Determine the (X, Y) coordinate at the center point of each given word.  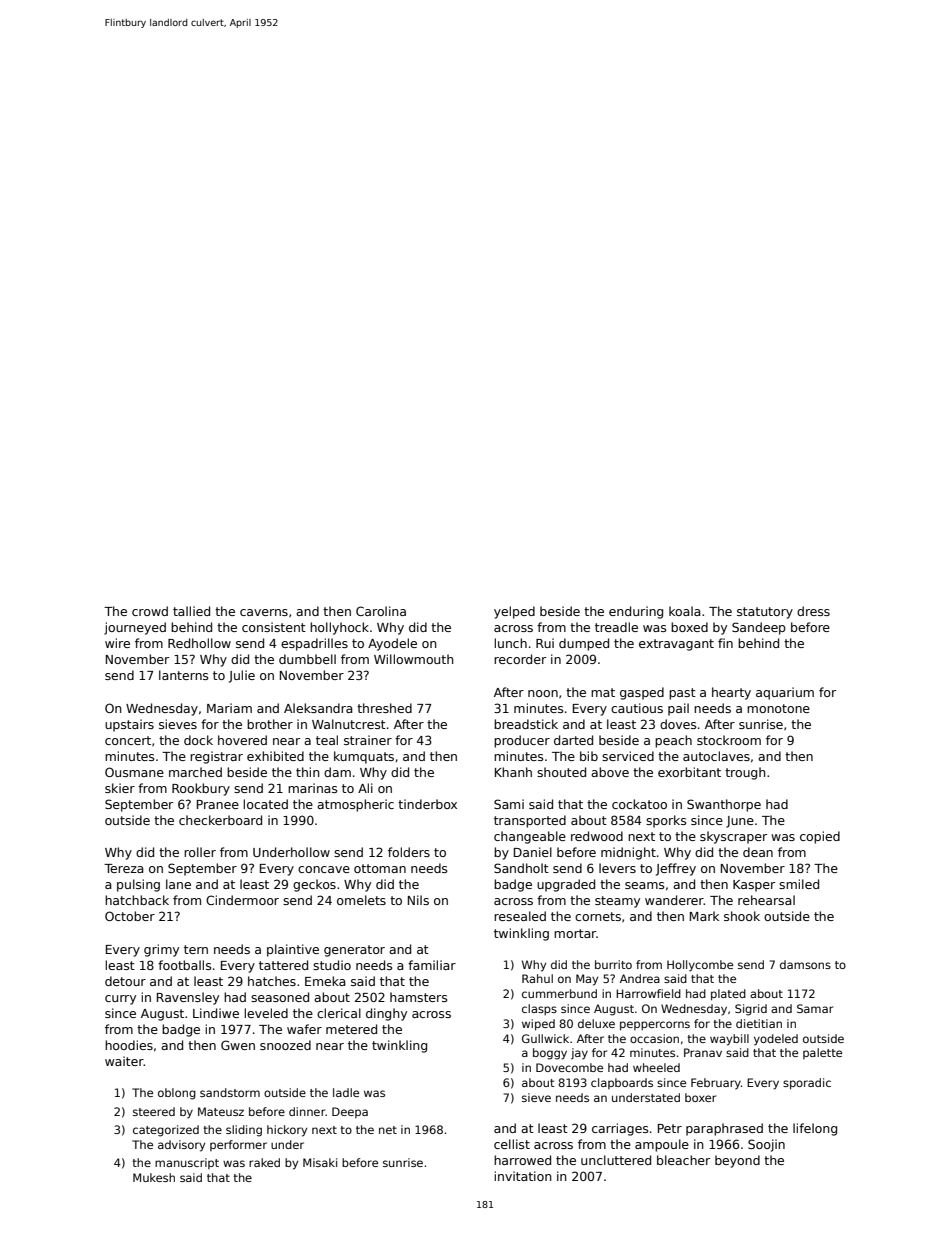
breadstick (526, 724)
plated (728, 995)
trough (745, 773)
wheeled (656, 1067)
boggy (550, 1054)
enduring (636, 612)
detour (125, 981)
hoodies (129, 1045)
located (265, 804)
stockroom (729, 740)
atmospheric (355, 805)
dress (813, 611)
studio (332, 965)
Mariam (229, 708)
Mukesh (154, 1177)
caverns (264, 612)
